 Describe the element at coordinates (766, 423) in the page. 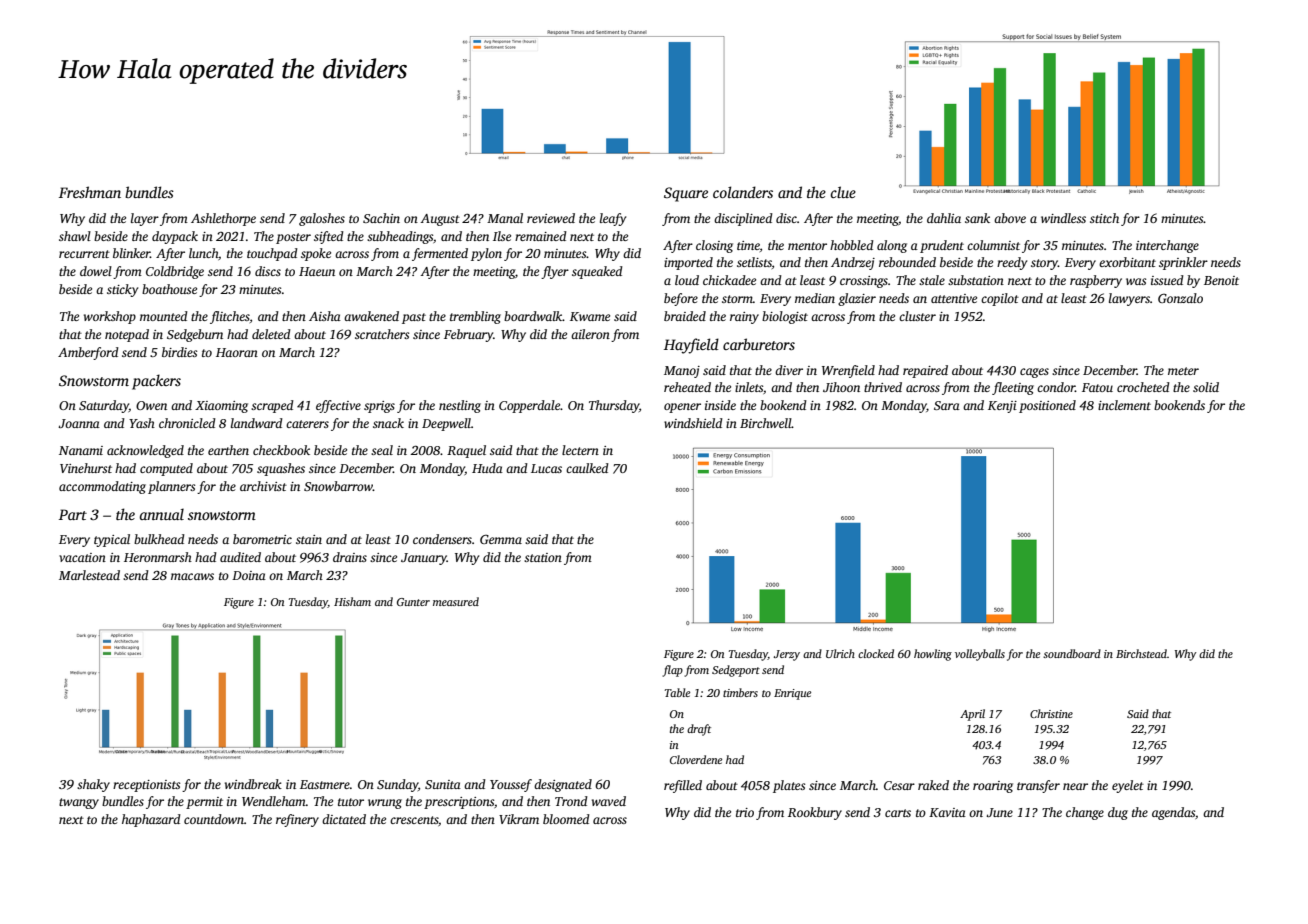

I see `Birchwell` at that location.
